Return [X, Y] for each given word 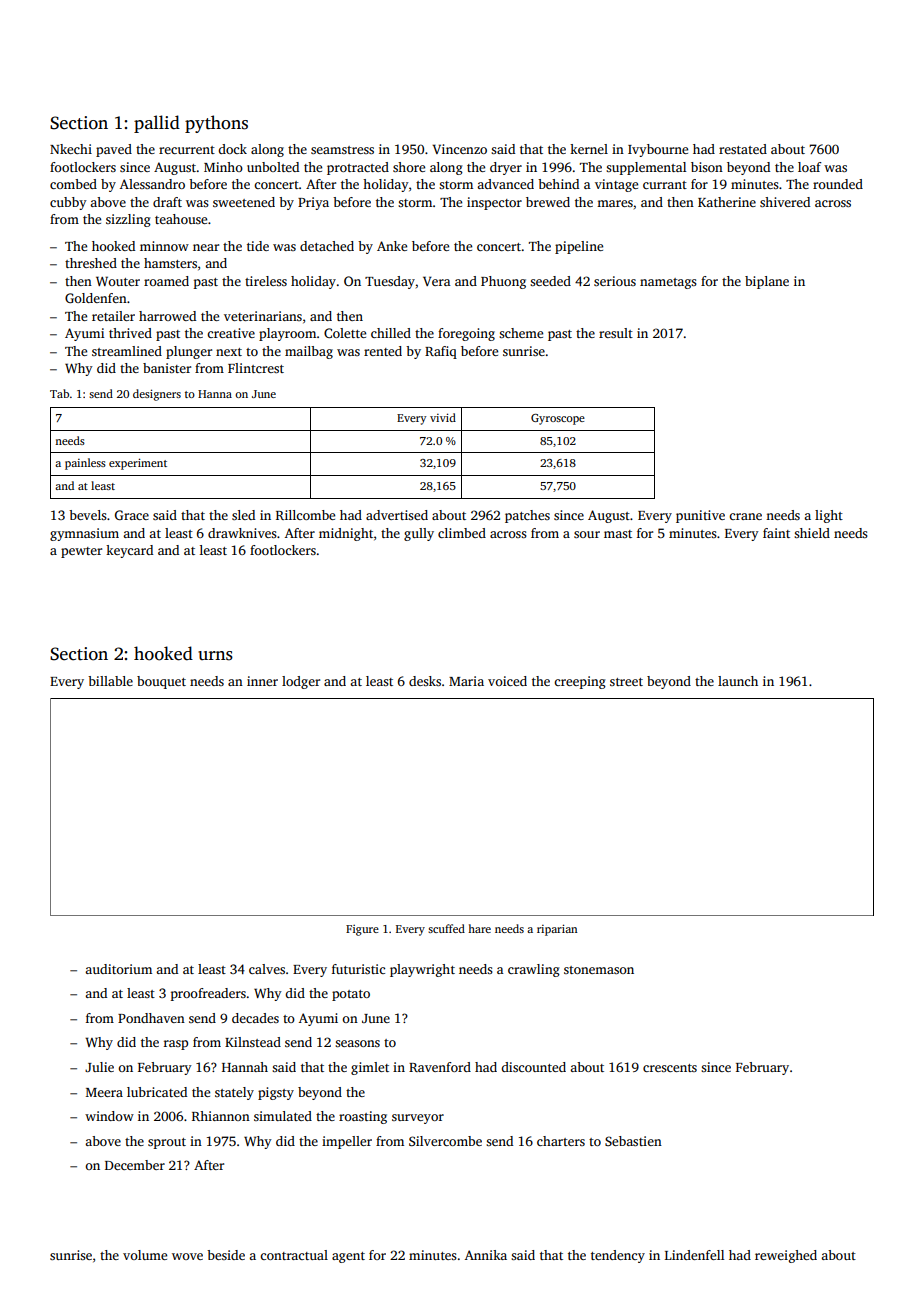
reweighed [786, 1256]
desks [425, 681]
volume [145, 1255]
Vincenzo [459, 149]
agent [348, 1257]
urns [215, 656]
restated [743, 149]
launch [738, 681]
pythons [216, 124]
